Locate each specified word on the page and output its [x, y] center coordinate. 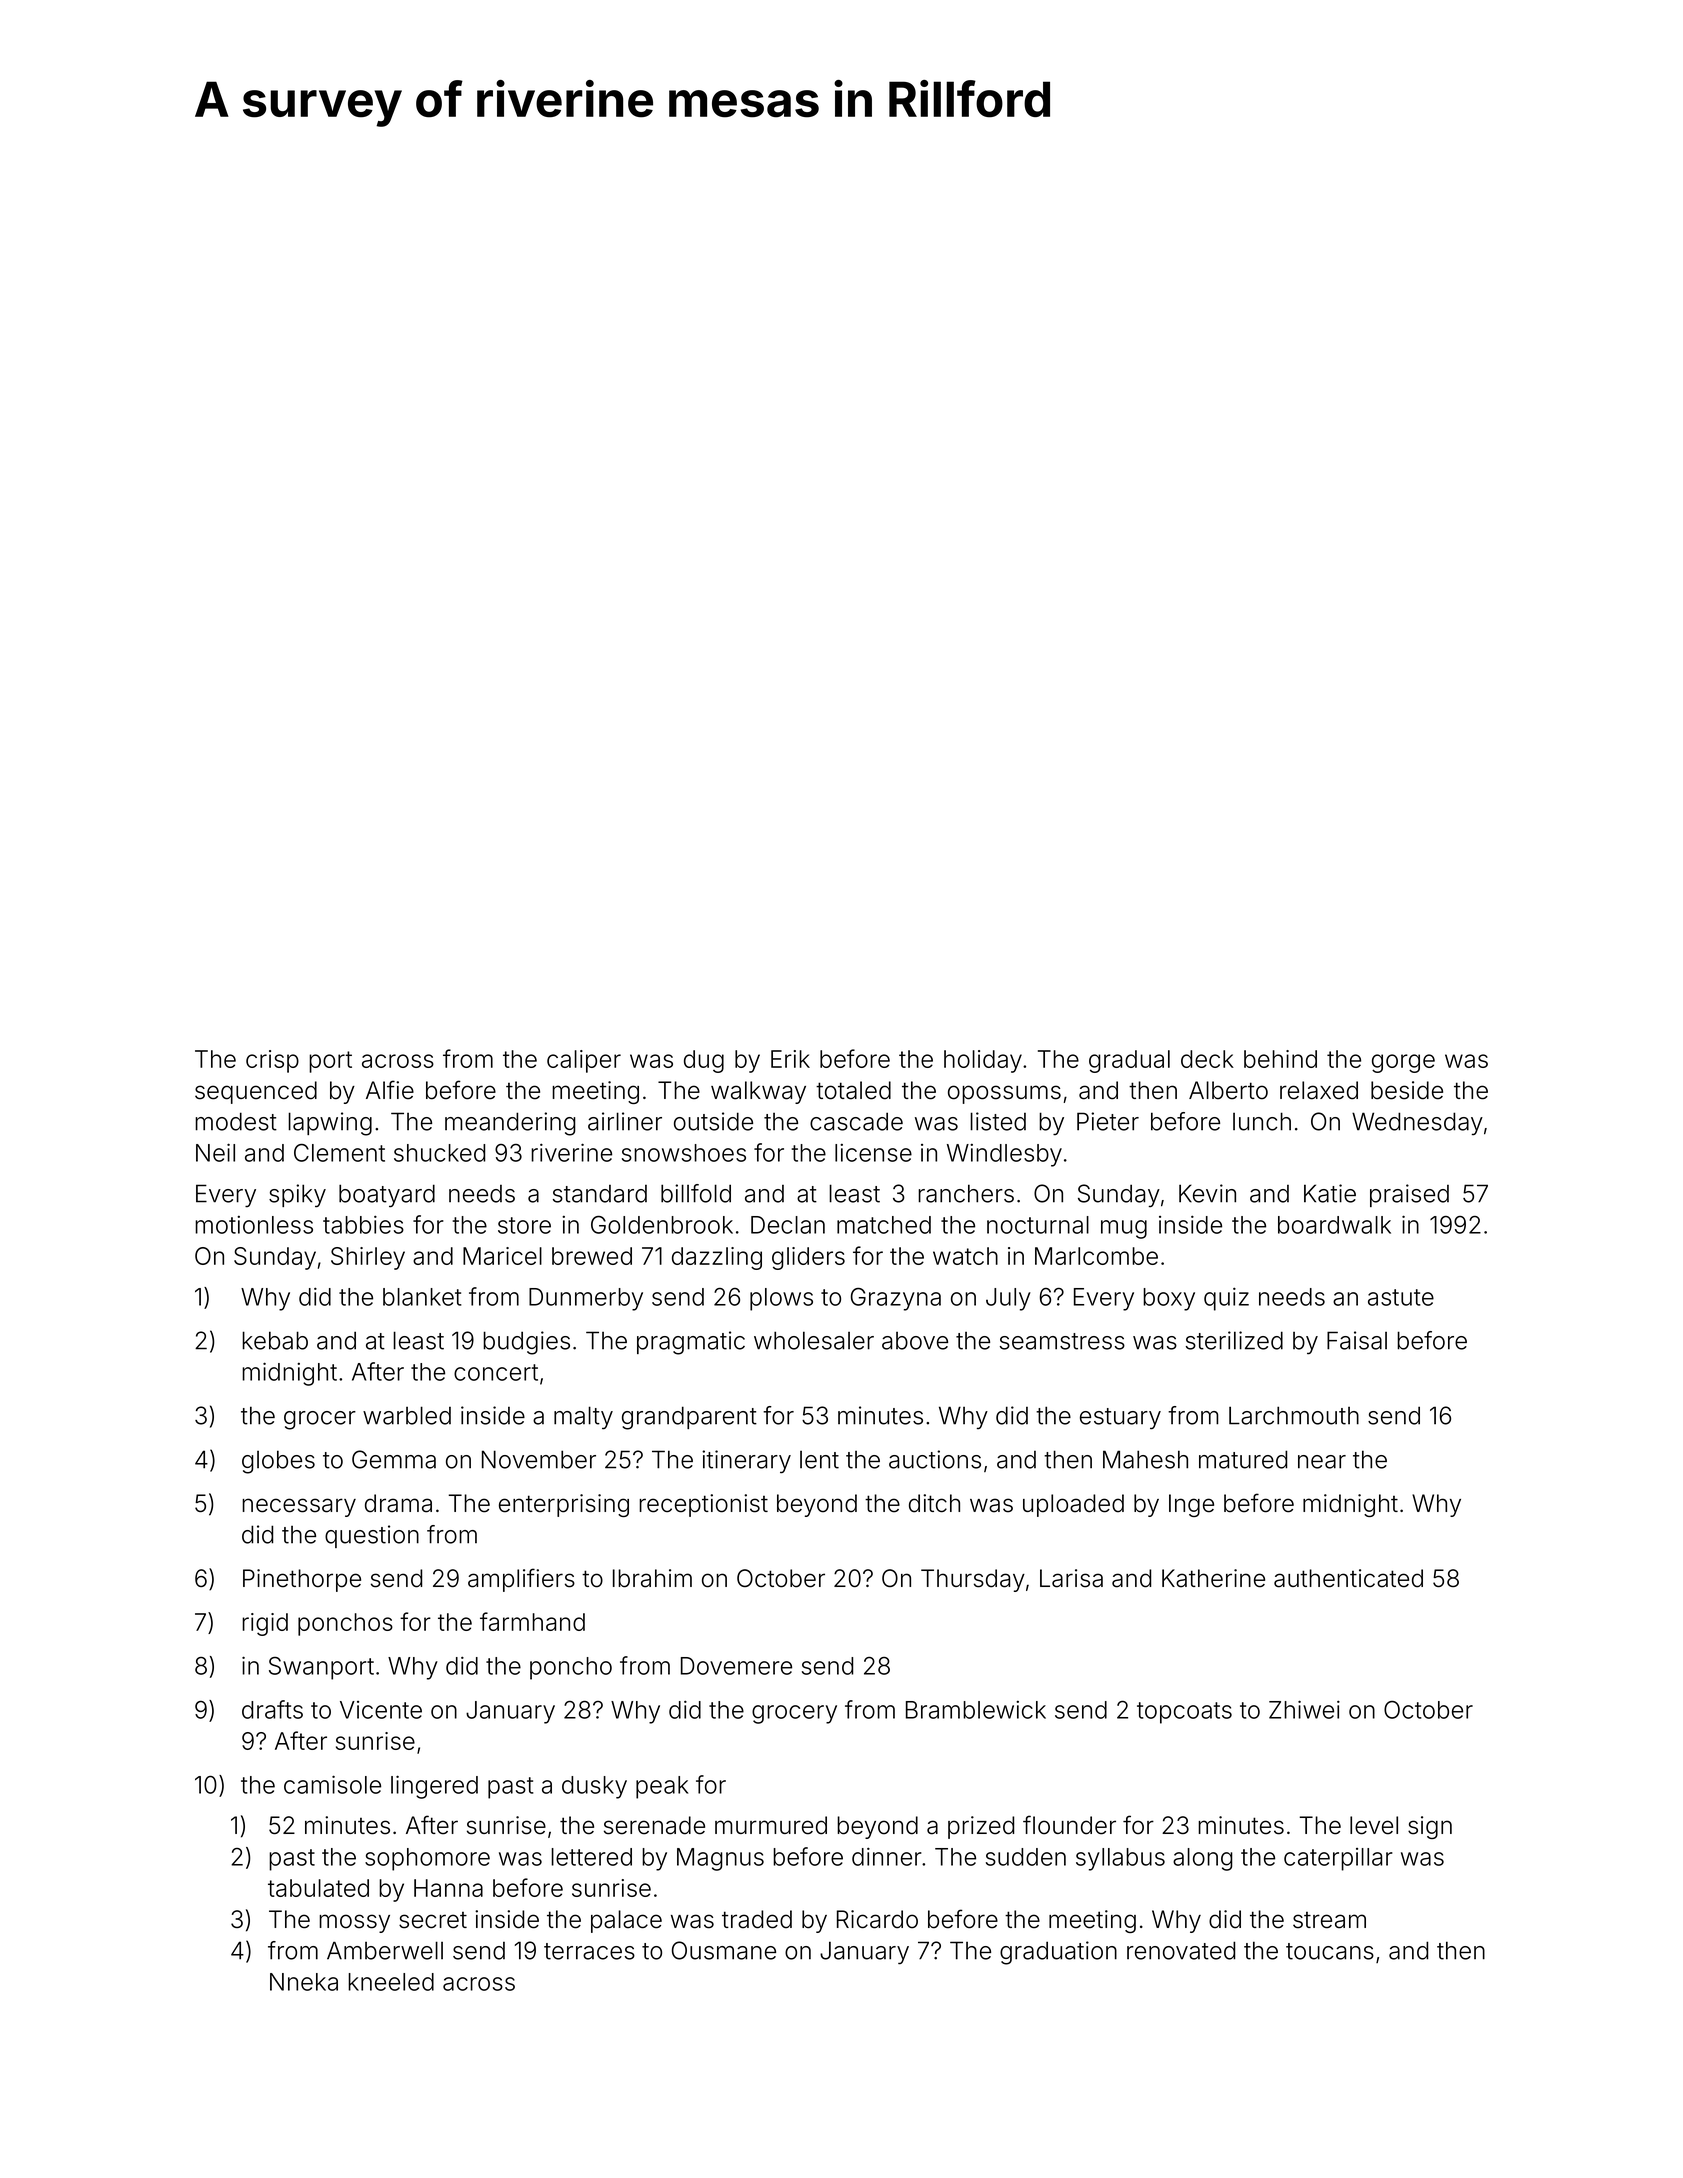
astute [1401, 1297]
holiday [983, 1061]
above [915, 1341]
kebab [275, 1340]
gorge [1403, 1063]
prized [981, 1827]
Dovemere [736, 1666]
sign [1430, 1827]
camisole [332, 1784]
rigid [265, 1624]
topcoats [1184, 1713]
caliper [584, 1061]
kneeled [391, 1982]
